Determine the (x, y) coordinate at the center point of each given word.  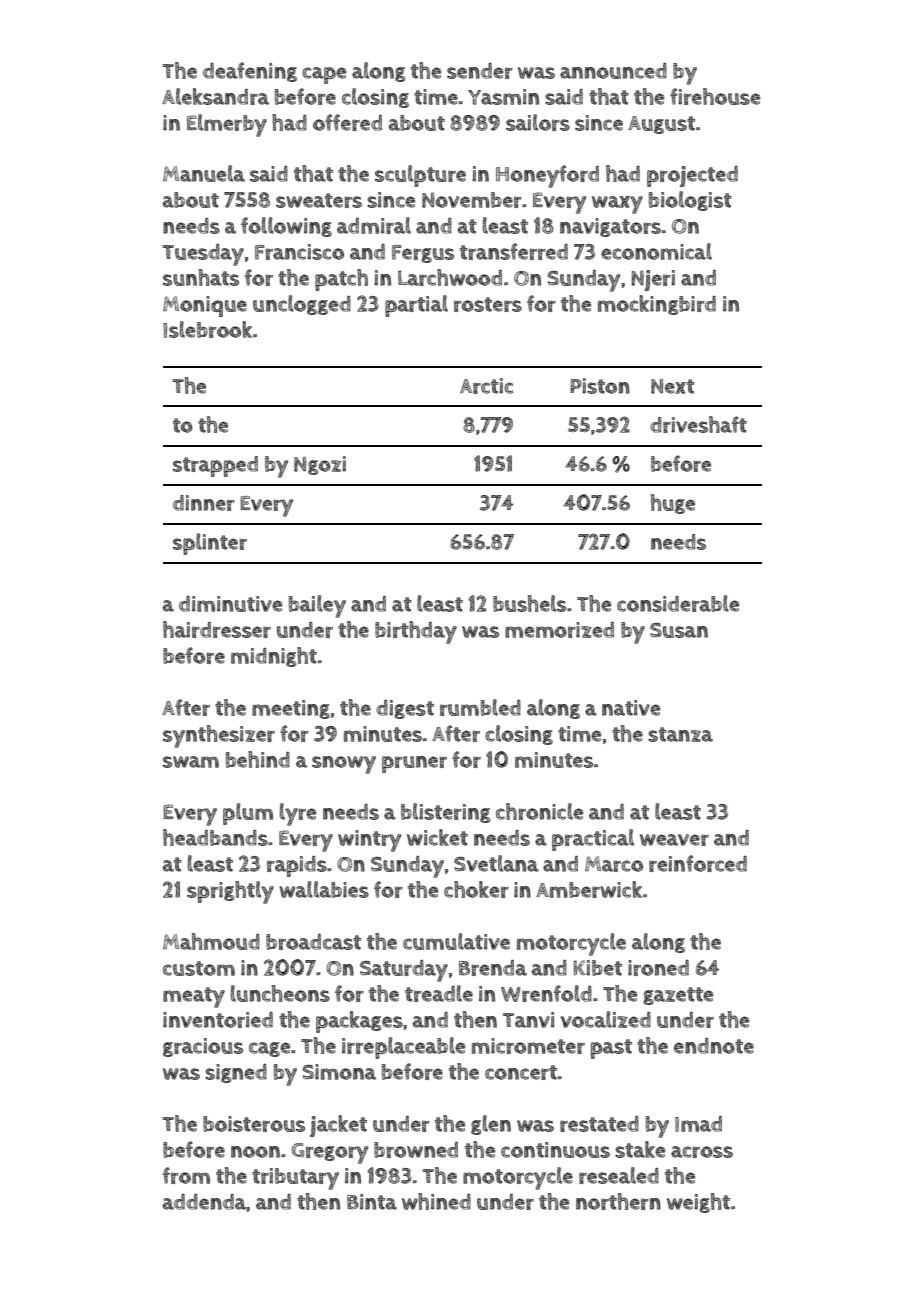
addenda (205, 1202)
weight (698, 1203)
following (286, 227)
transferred (514, 251)
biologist (690, 201)
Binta (372, 1202)
